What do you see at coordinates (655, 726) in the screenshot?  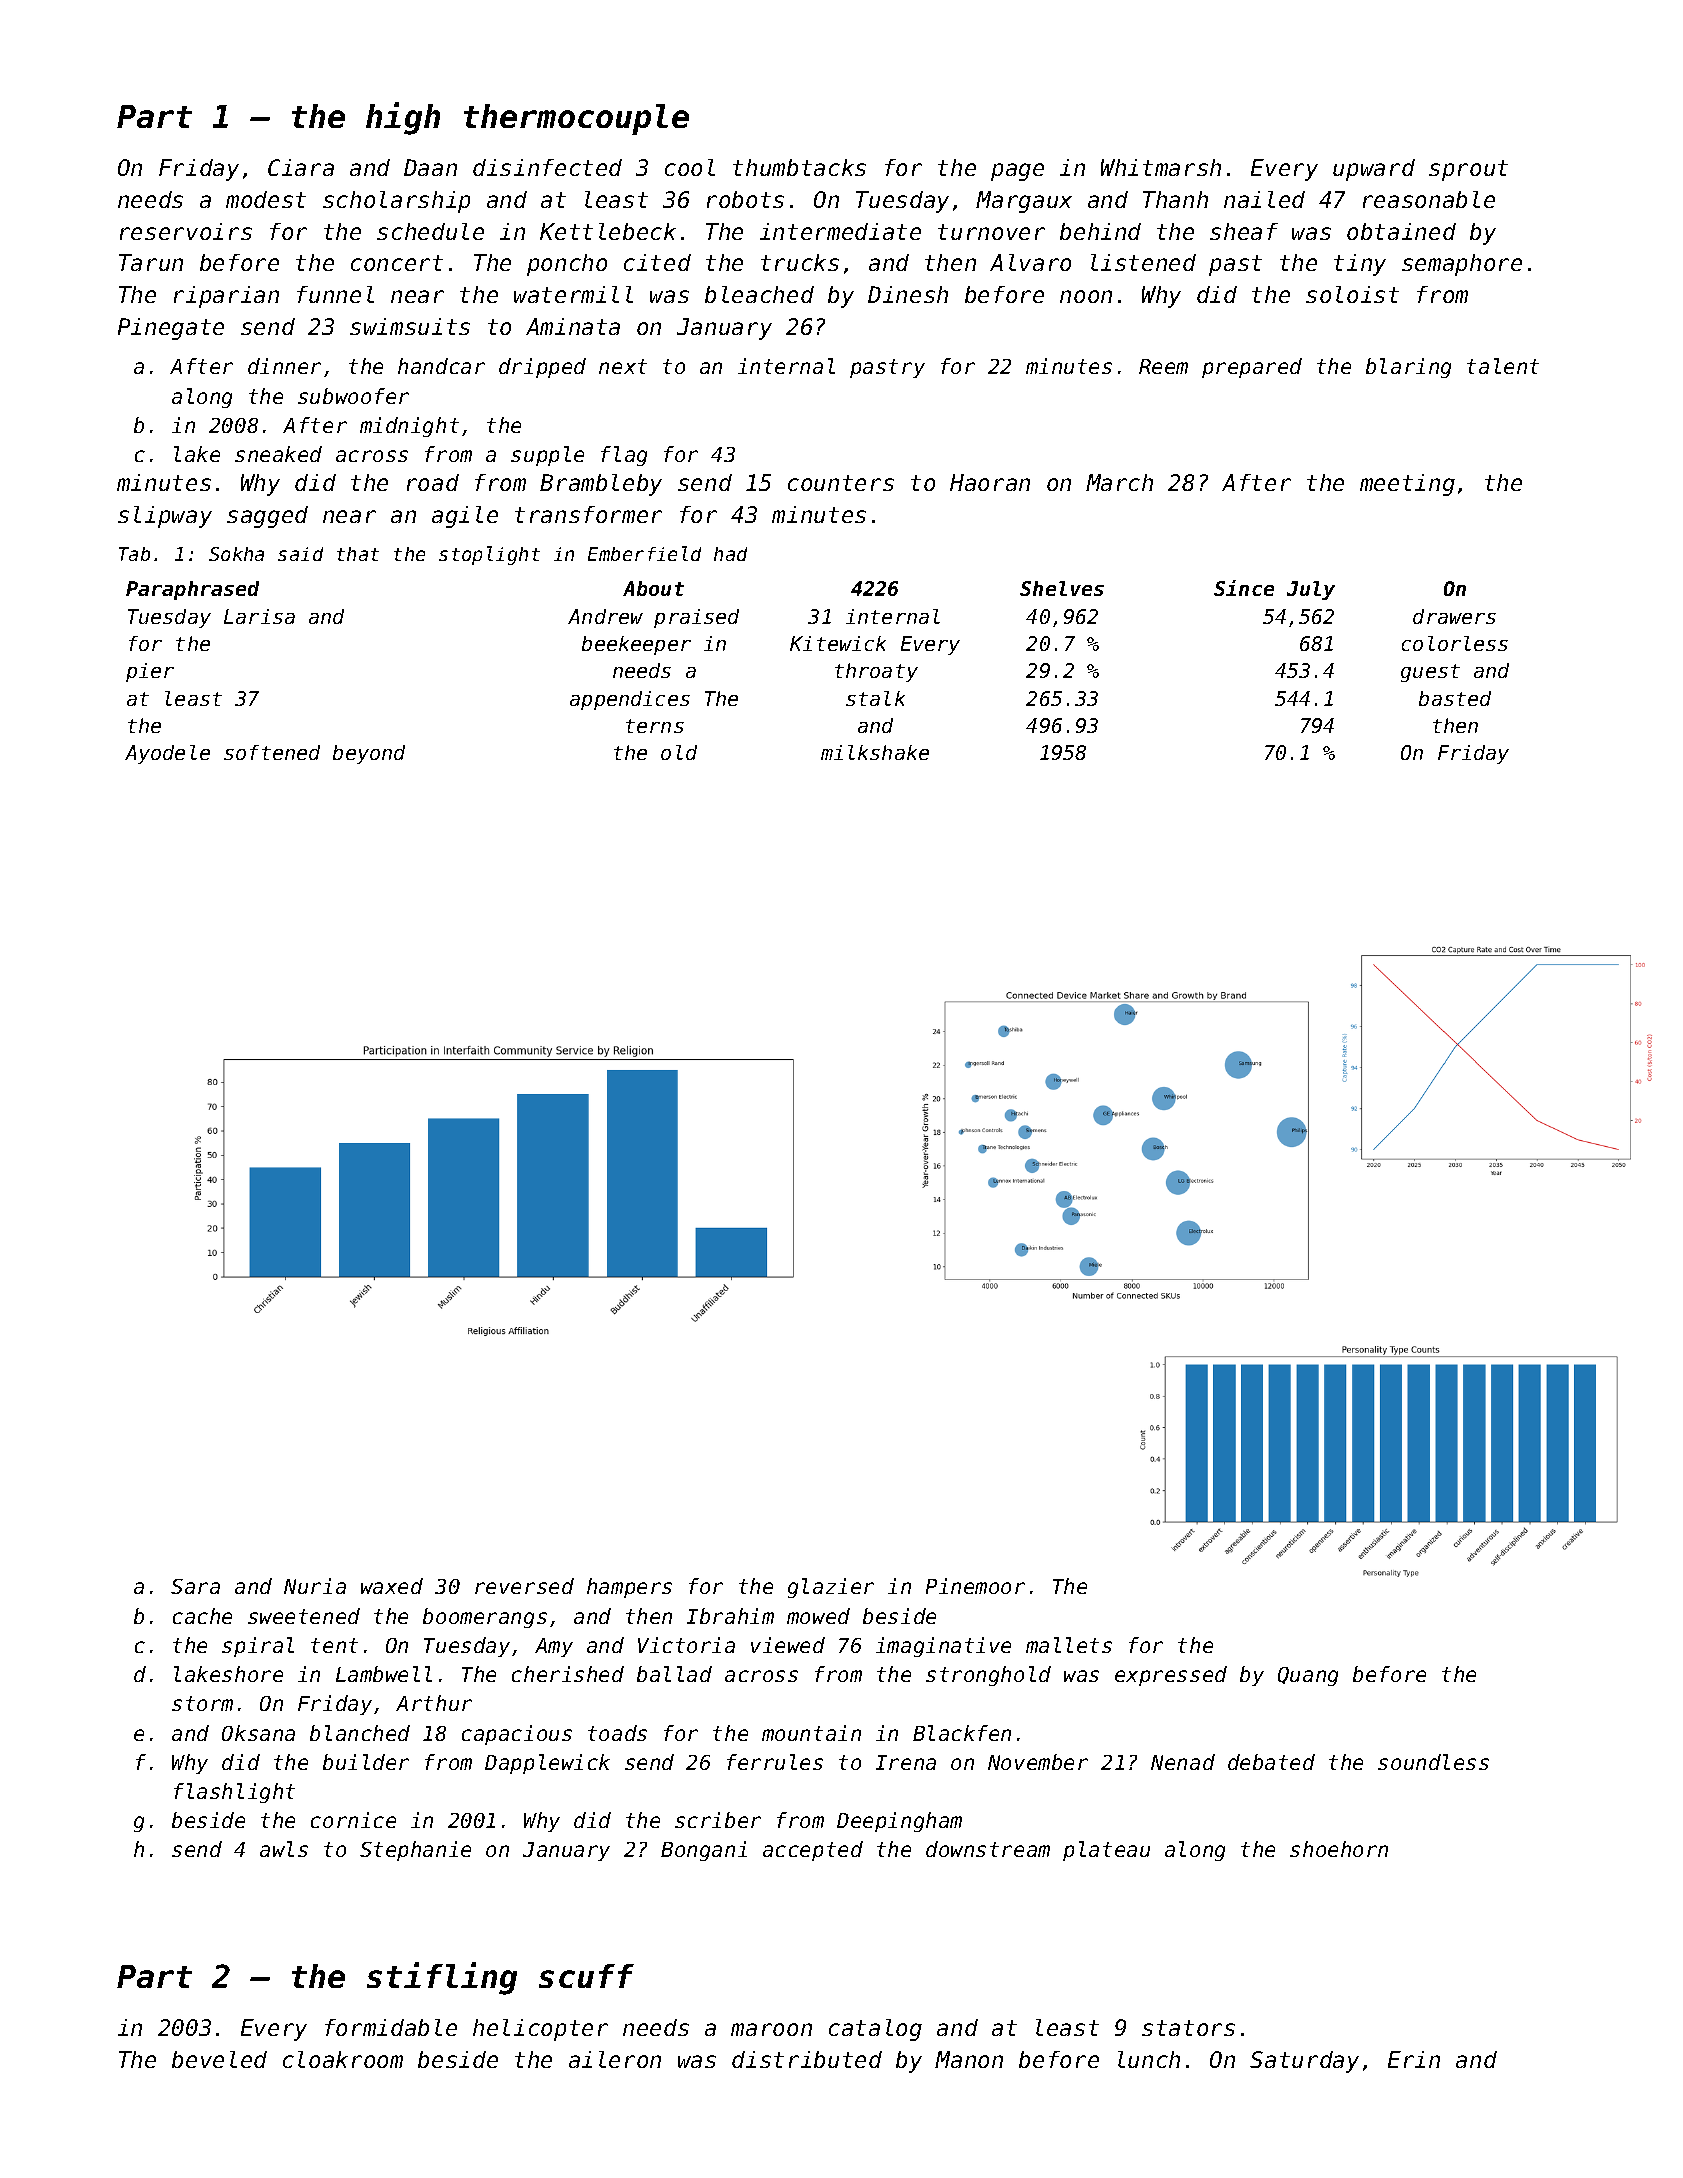 I see `terns` at bounding box center [655, 726].
